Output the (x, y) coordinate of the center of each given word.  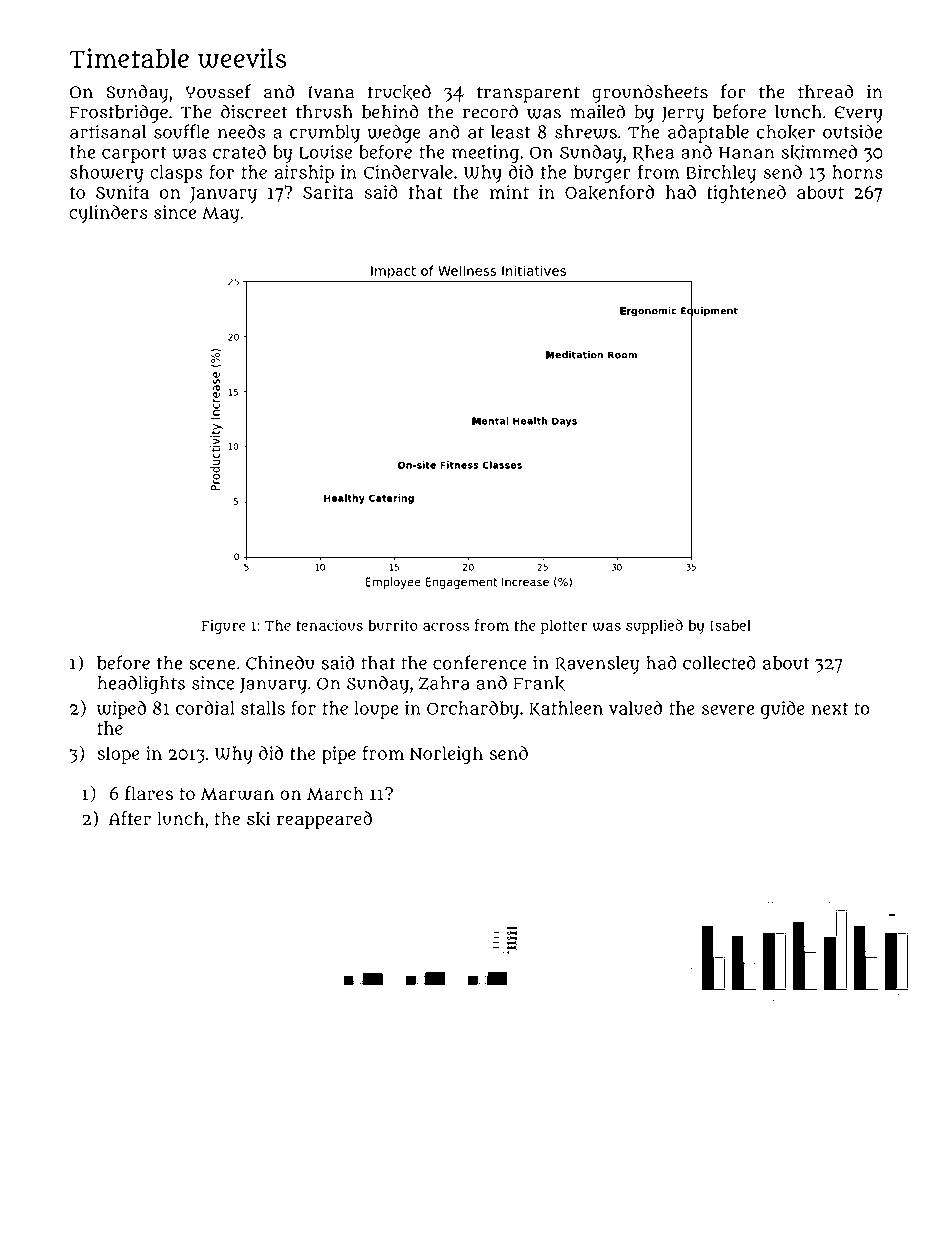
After (130, 818)
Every (858, 114)
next (830, 709)
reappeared (324, 820)
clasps (176, 174)
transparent (528, 94)
